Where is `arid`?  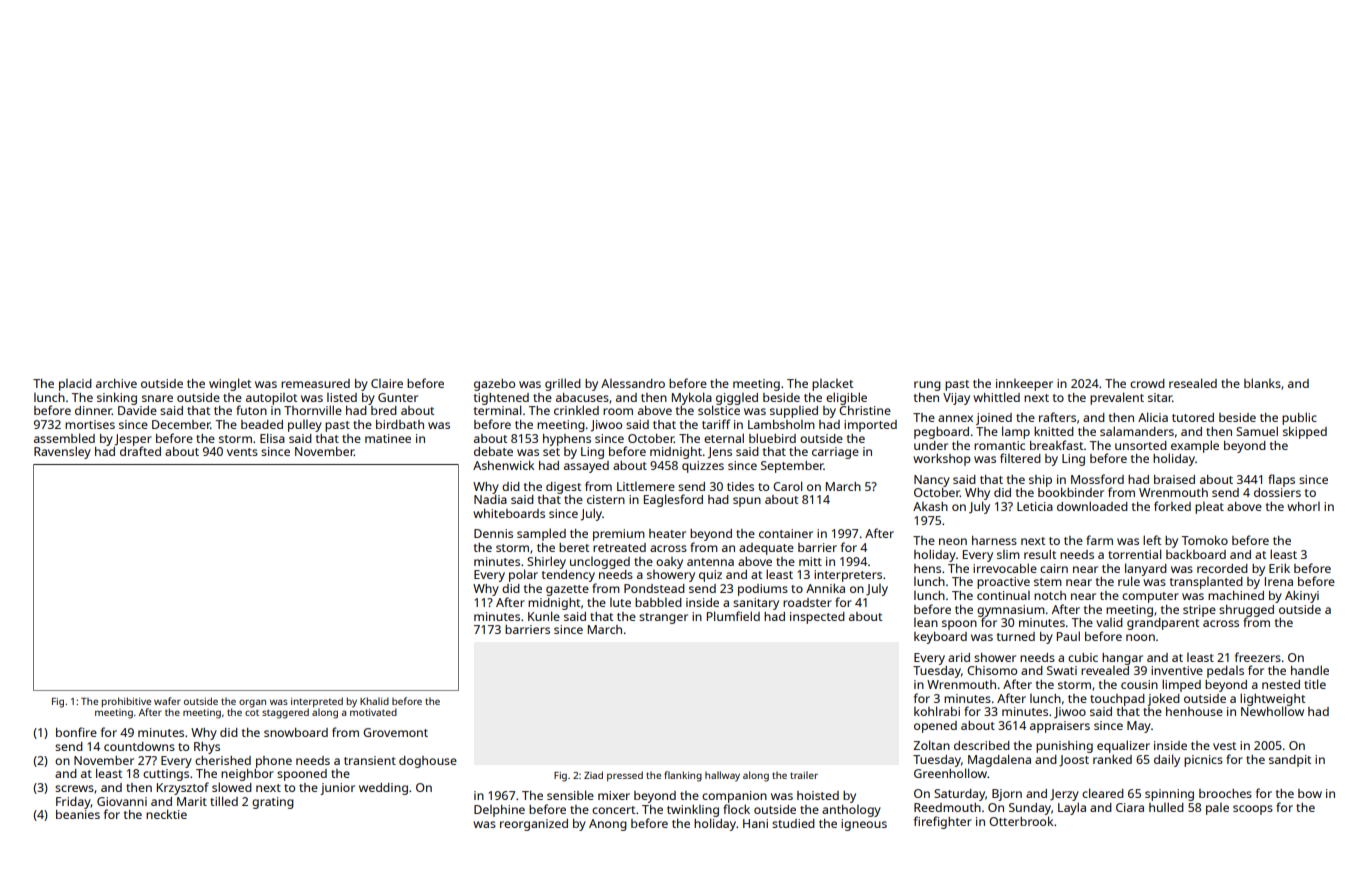 arid is located at coordinates (959, 657).
